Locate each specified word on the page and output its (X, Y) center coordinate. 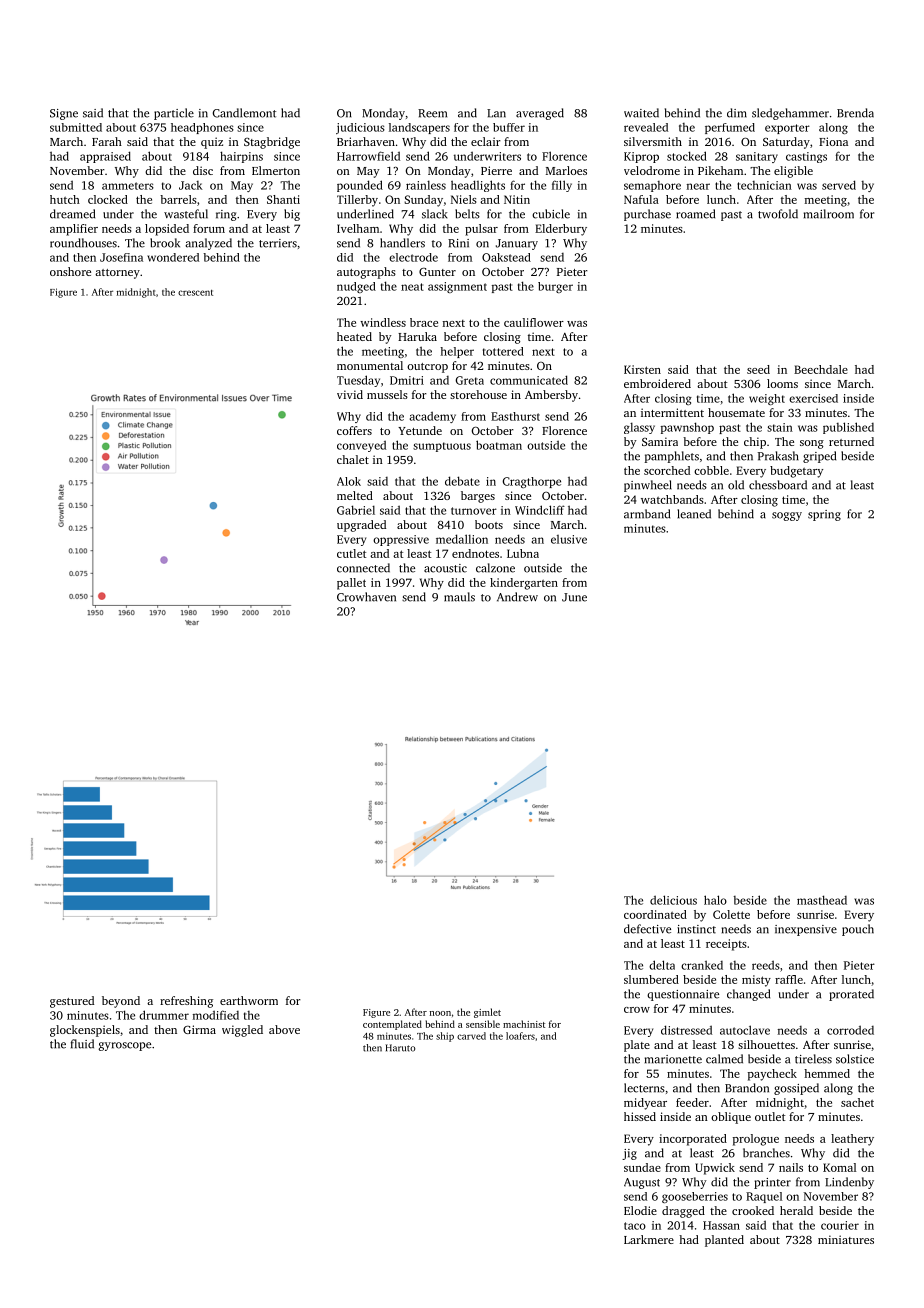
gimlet (487, 1013)
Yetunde (420, 430)
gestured (72, 1002)
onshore (70, 271)
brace (424, 322)
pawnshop (687, 428)
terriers (278, 243)
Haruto (400, 1048)
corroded (850, 1030)
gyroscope (124, 1046)
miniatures (846, 1239)
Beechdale (821, 369)
